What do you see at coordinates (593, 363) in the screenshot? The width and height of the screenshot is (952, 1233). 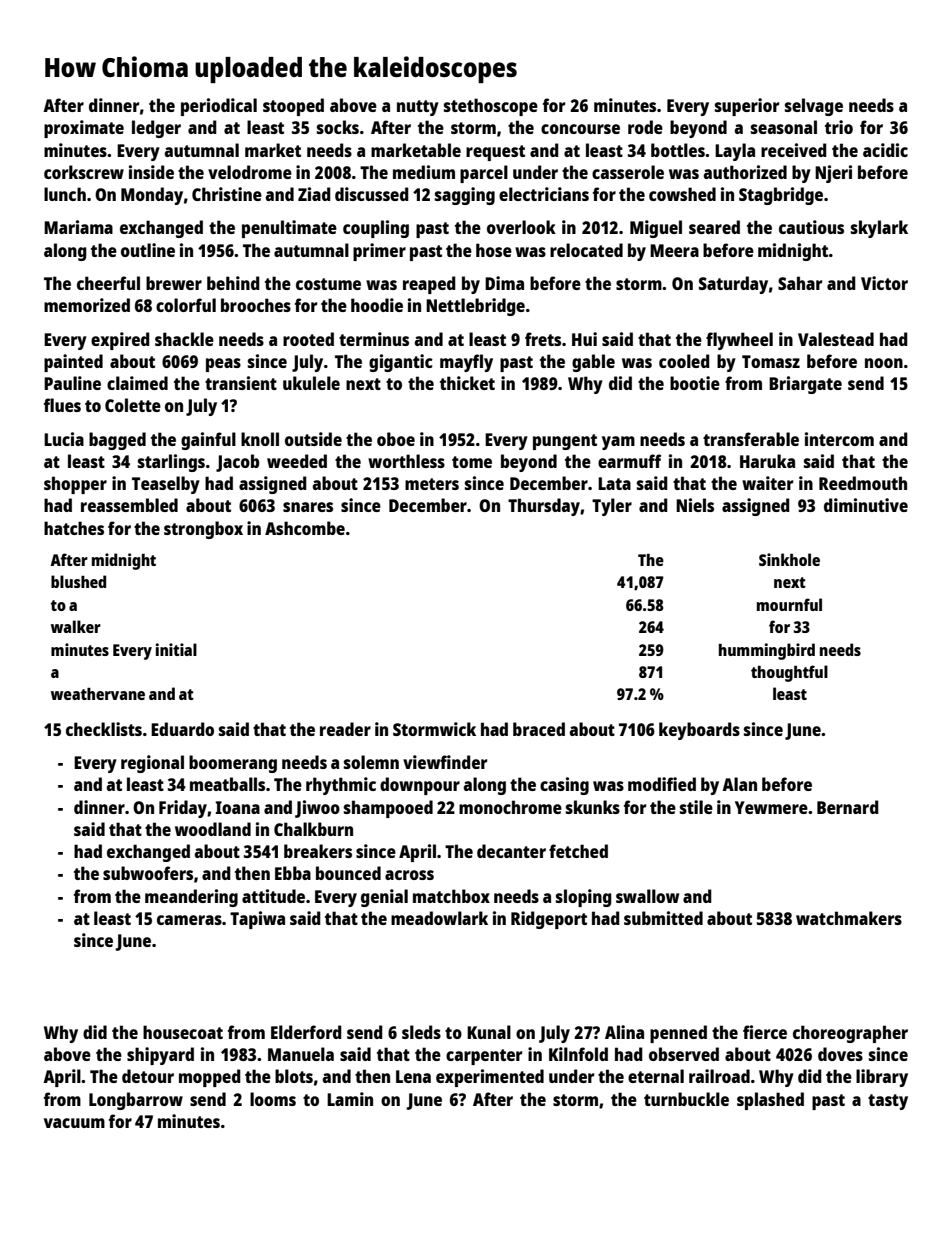 I see `gable` at bounding box center [593, 363].
